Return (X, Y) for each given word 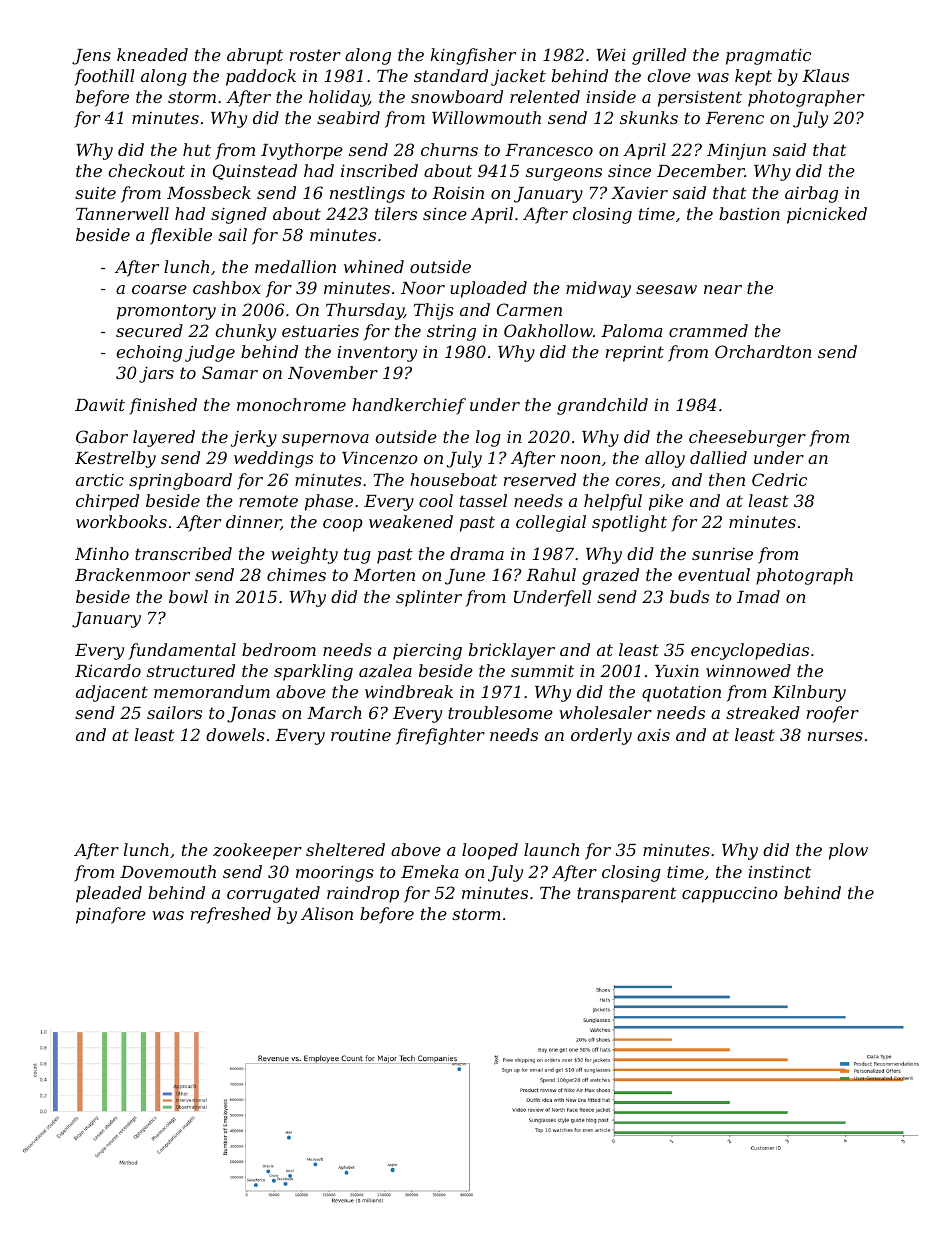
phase (329, 502)
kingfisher (473, 56)
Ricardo (108, 670)
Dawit (100, 405)
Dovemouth (168, 871)
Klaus (825, 75)
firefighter (440, 736)
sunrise (722, 554)
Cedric (779, 479)
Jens (91, 57)
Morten (384, 575)
